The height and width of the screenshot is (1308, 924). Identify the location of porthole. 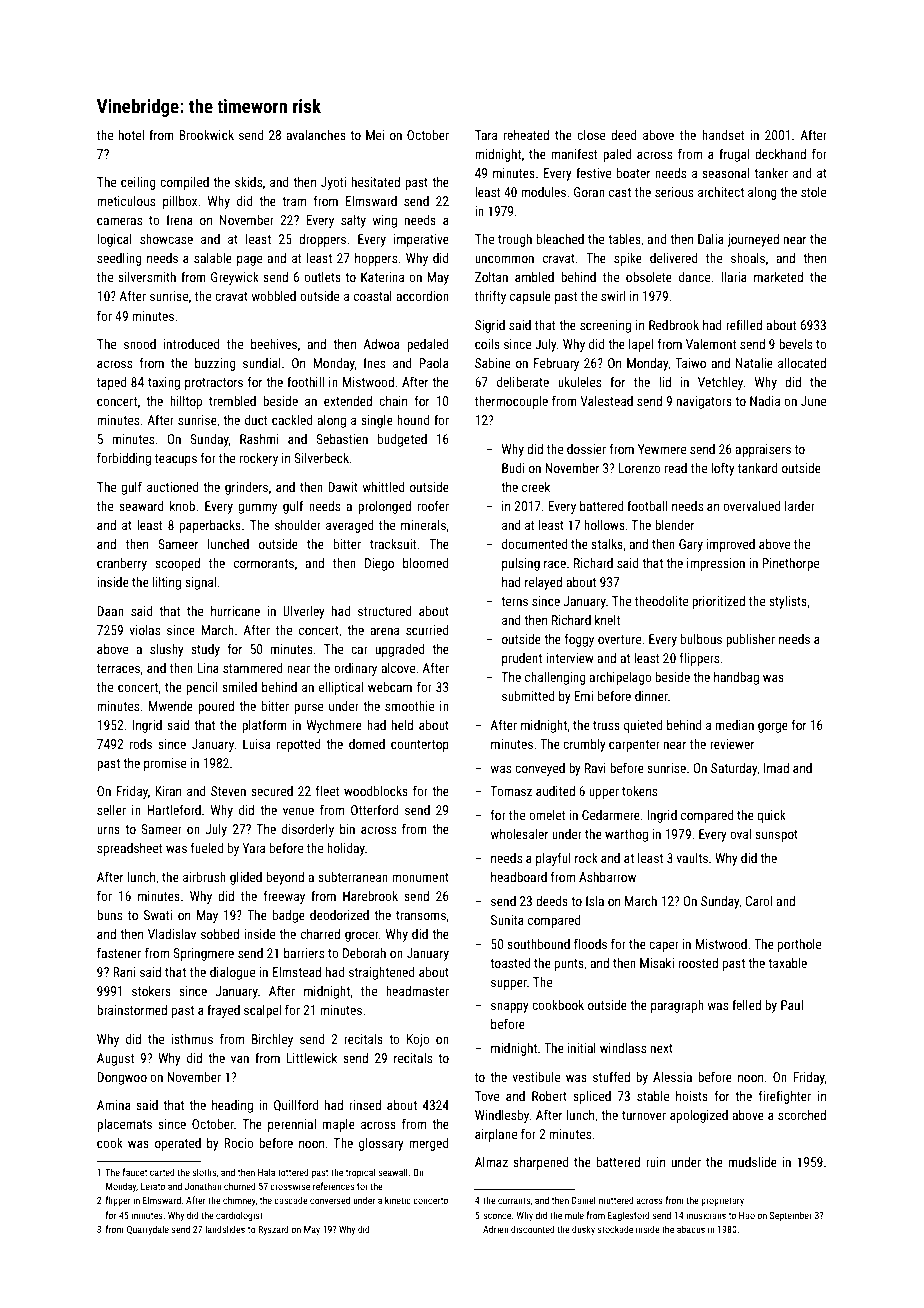
(799, 945).
